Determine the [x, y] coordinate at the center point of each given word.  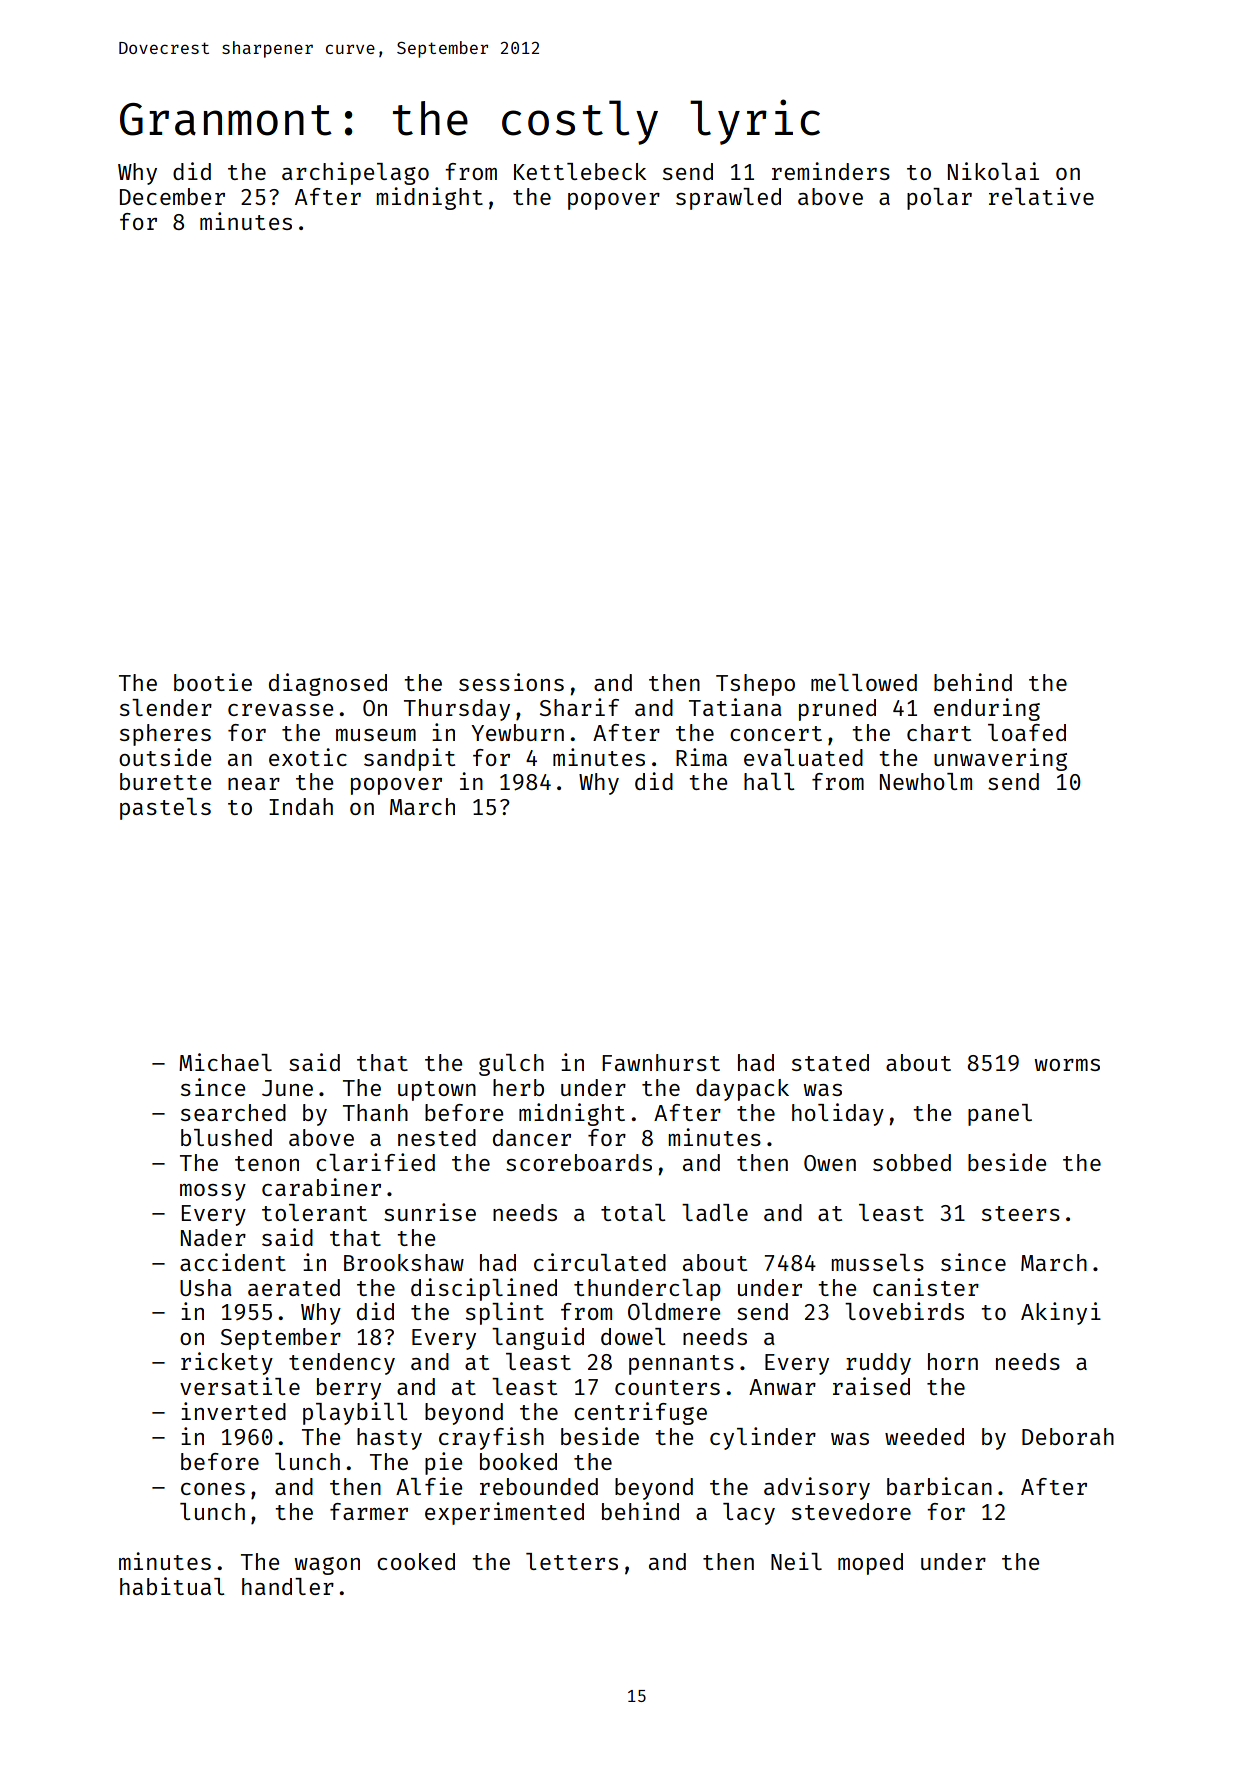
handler [288, 1586]
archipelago [355, 173]
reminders [831, 171]
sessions [511, 682]
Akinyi [1061, 1313]
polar [939, 199]
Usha [206, 1287]
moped [870, 1564]
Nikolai [993, 171]
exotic [308, 757]
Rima [701, 757]
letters [572, 1561]
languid [538, 1338]
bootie [213, 682]
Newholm [926, 781]
